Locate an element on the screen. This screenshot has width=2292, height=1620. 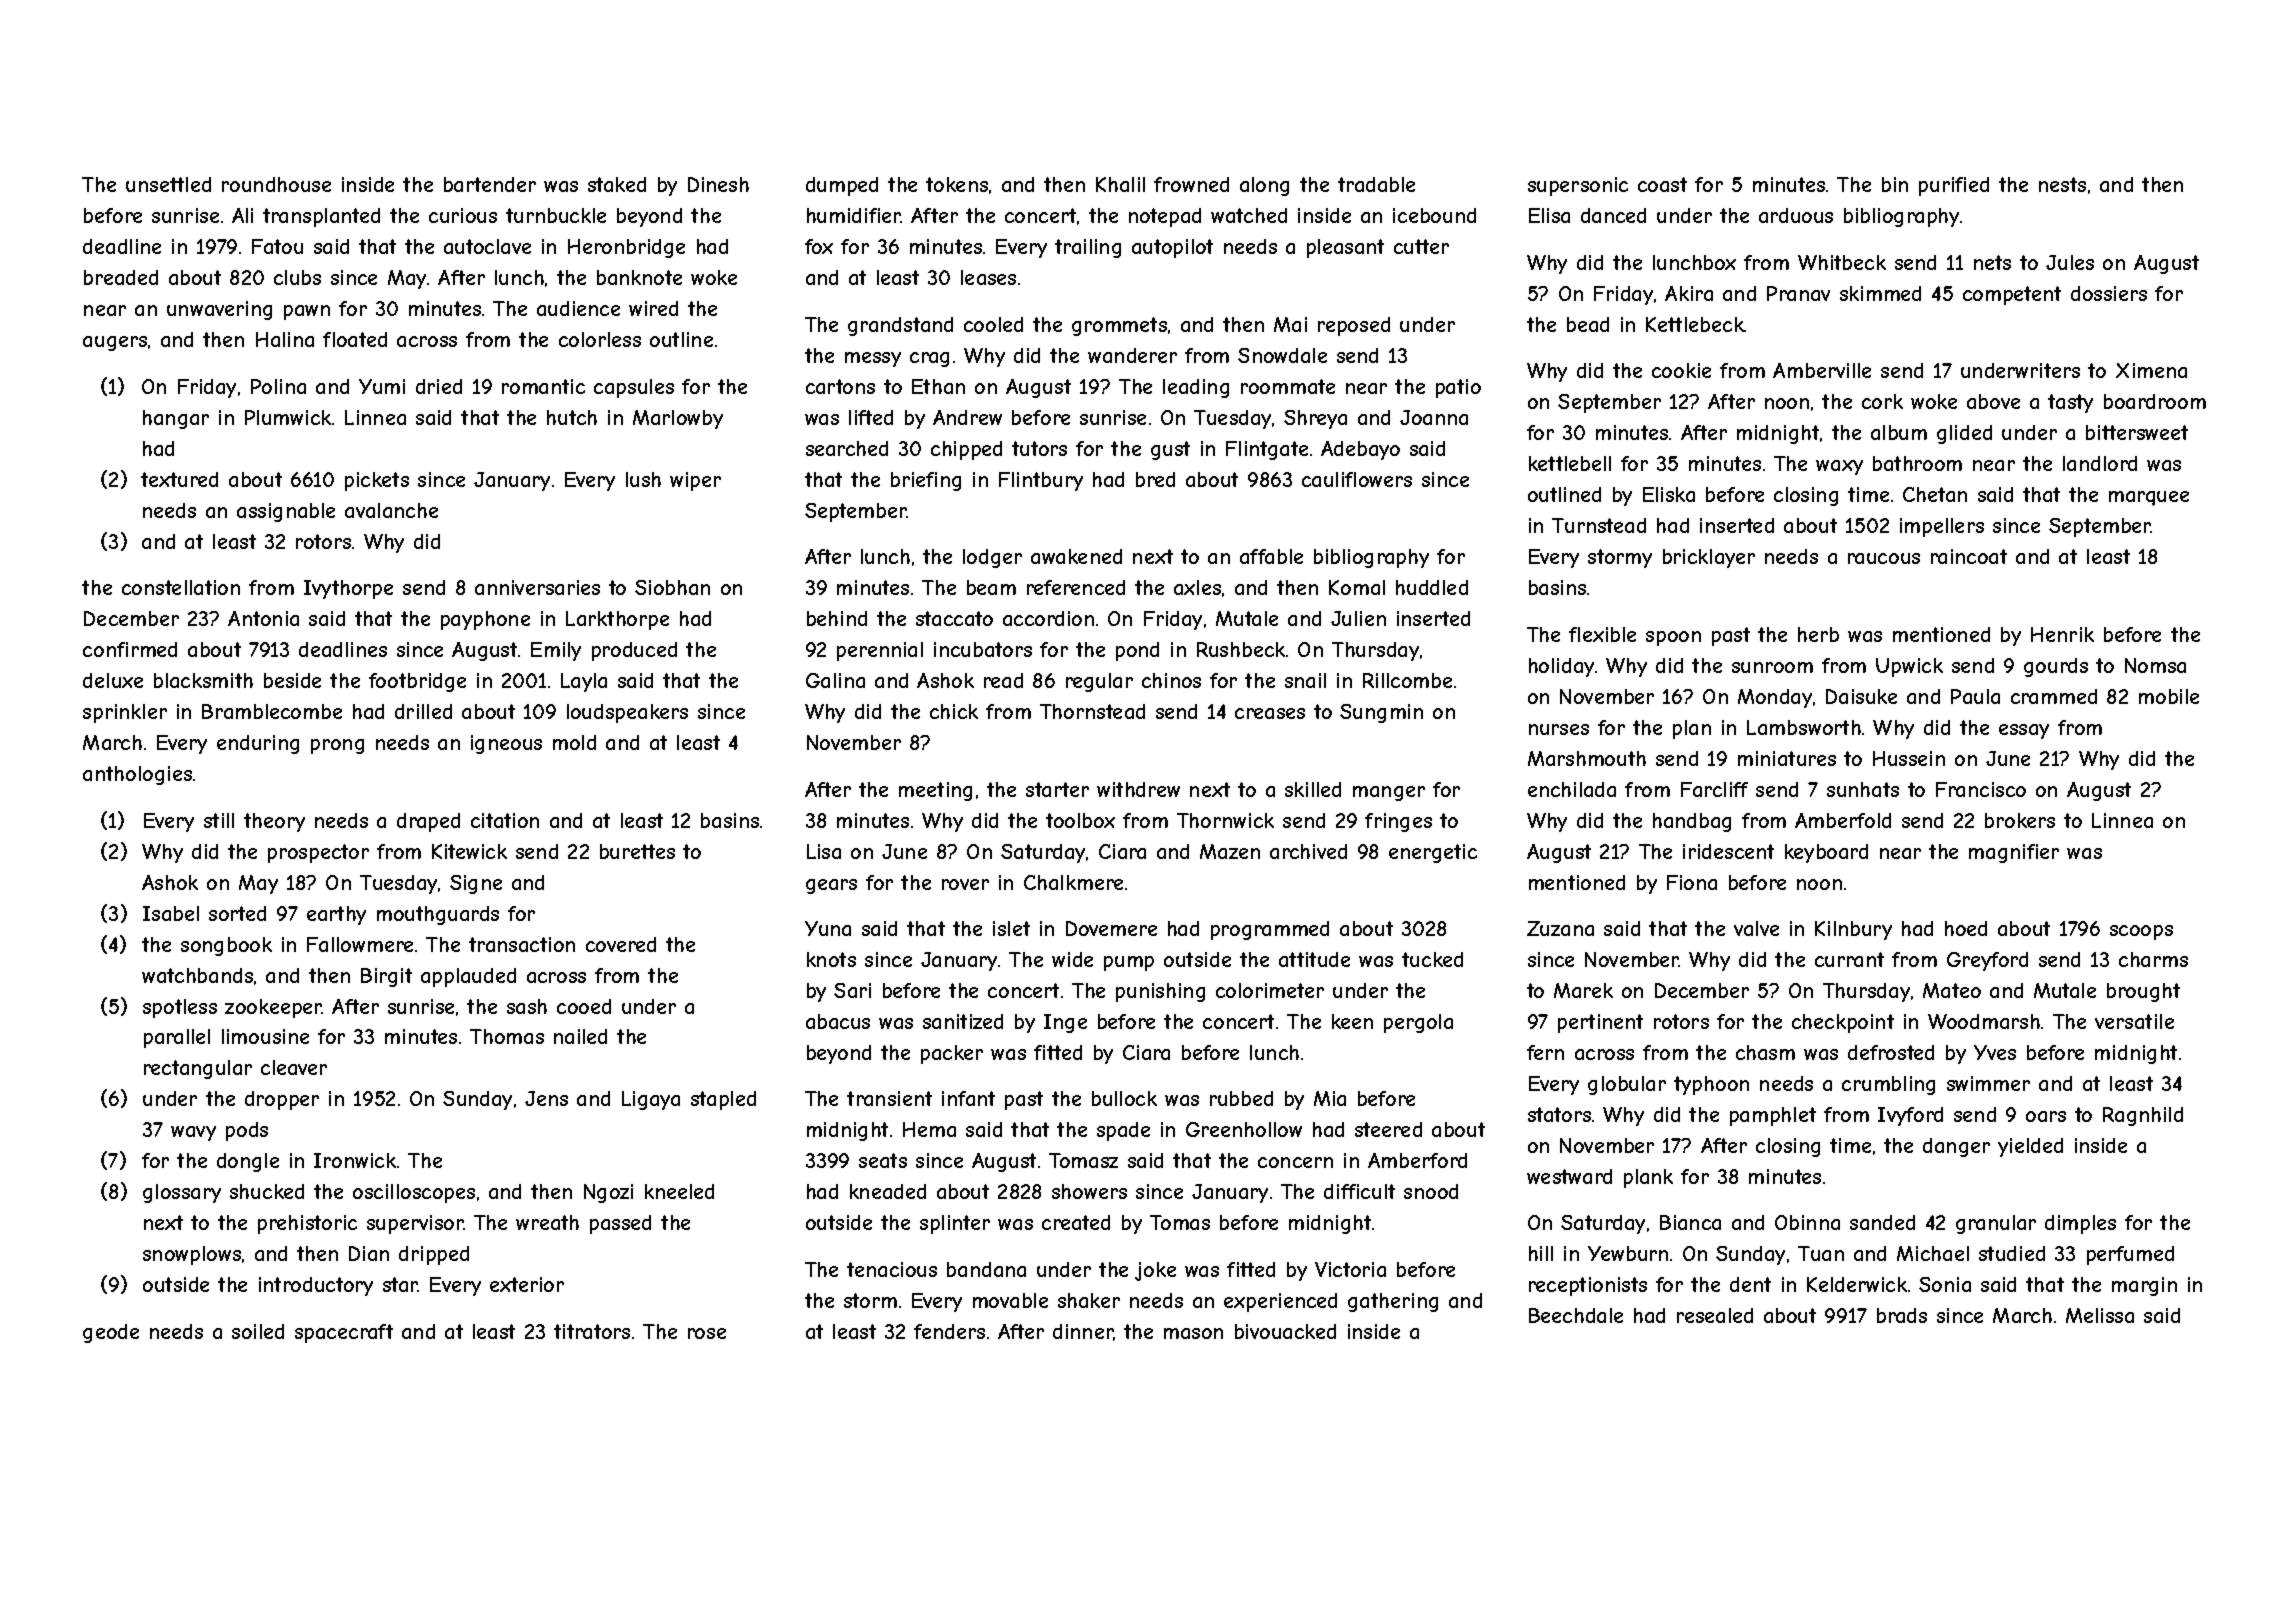
drilled is located at coordinates (423, 711).
